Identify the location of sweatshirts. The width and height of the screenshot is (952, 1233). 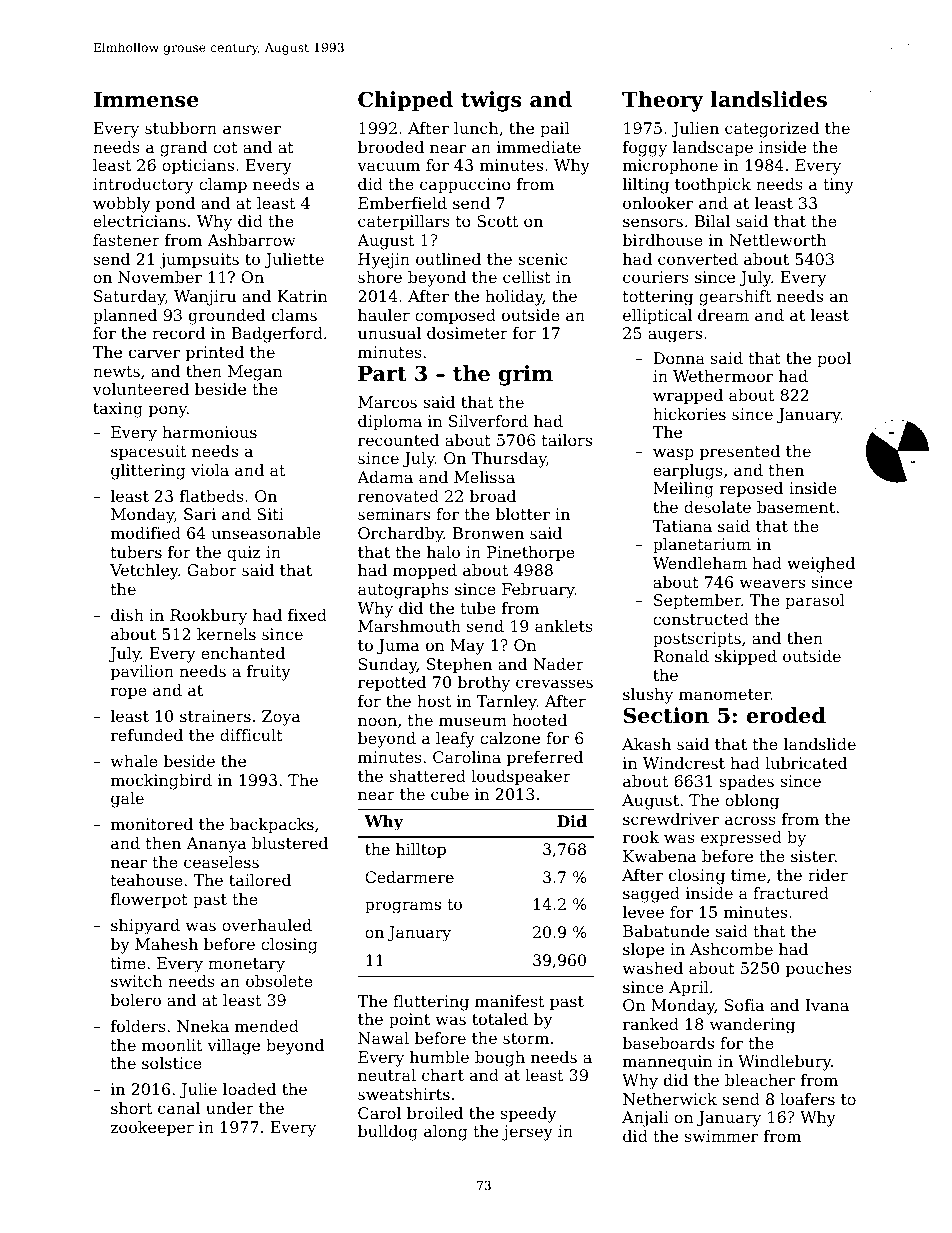
(404, 1094).
